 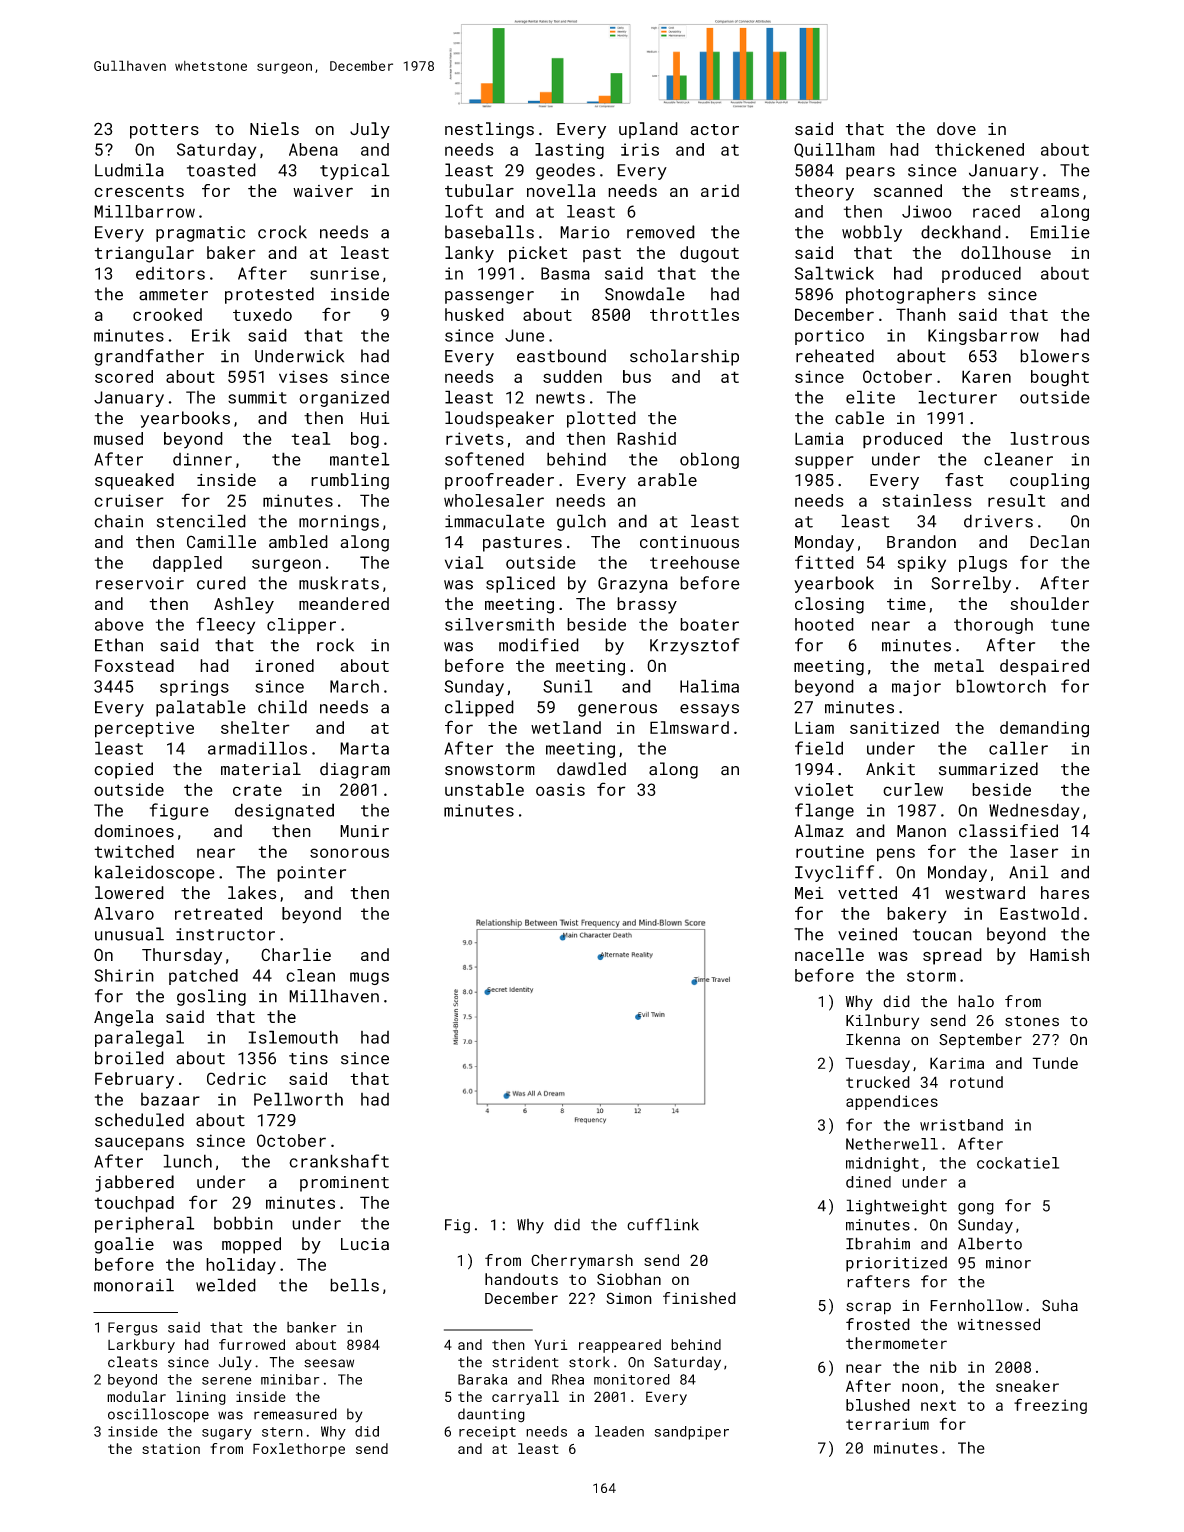 What do you see at coordinates (809, 893) in the document?
I see `Mei` at bounding box center [809, 893].
